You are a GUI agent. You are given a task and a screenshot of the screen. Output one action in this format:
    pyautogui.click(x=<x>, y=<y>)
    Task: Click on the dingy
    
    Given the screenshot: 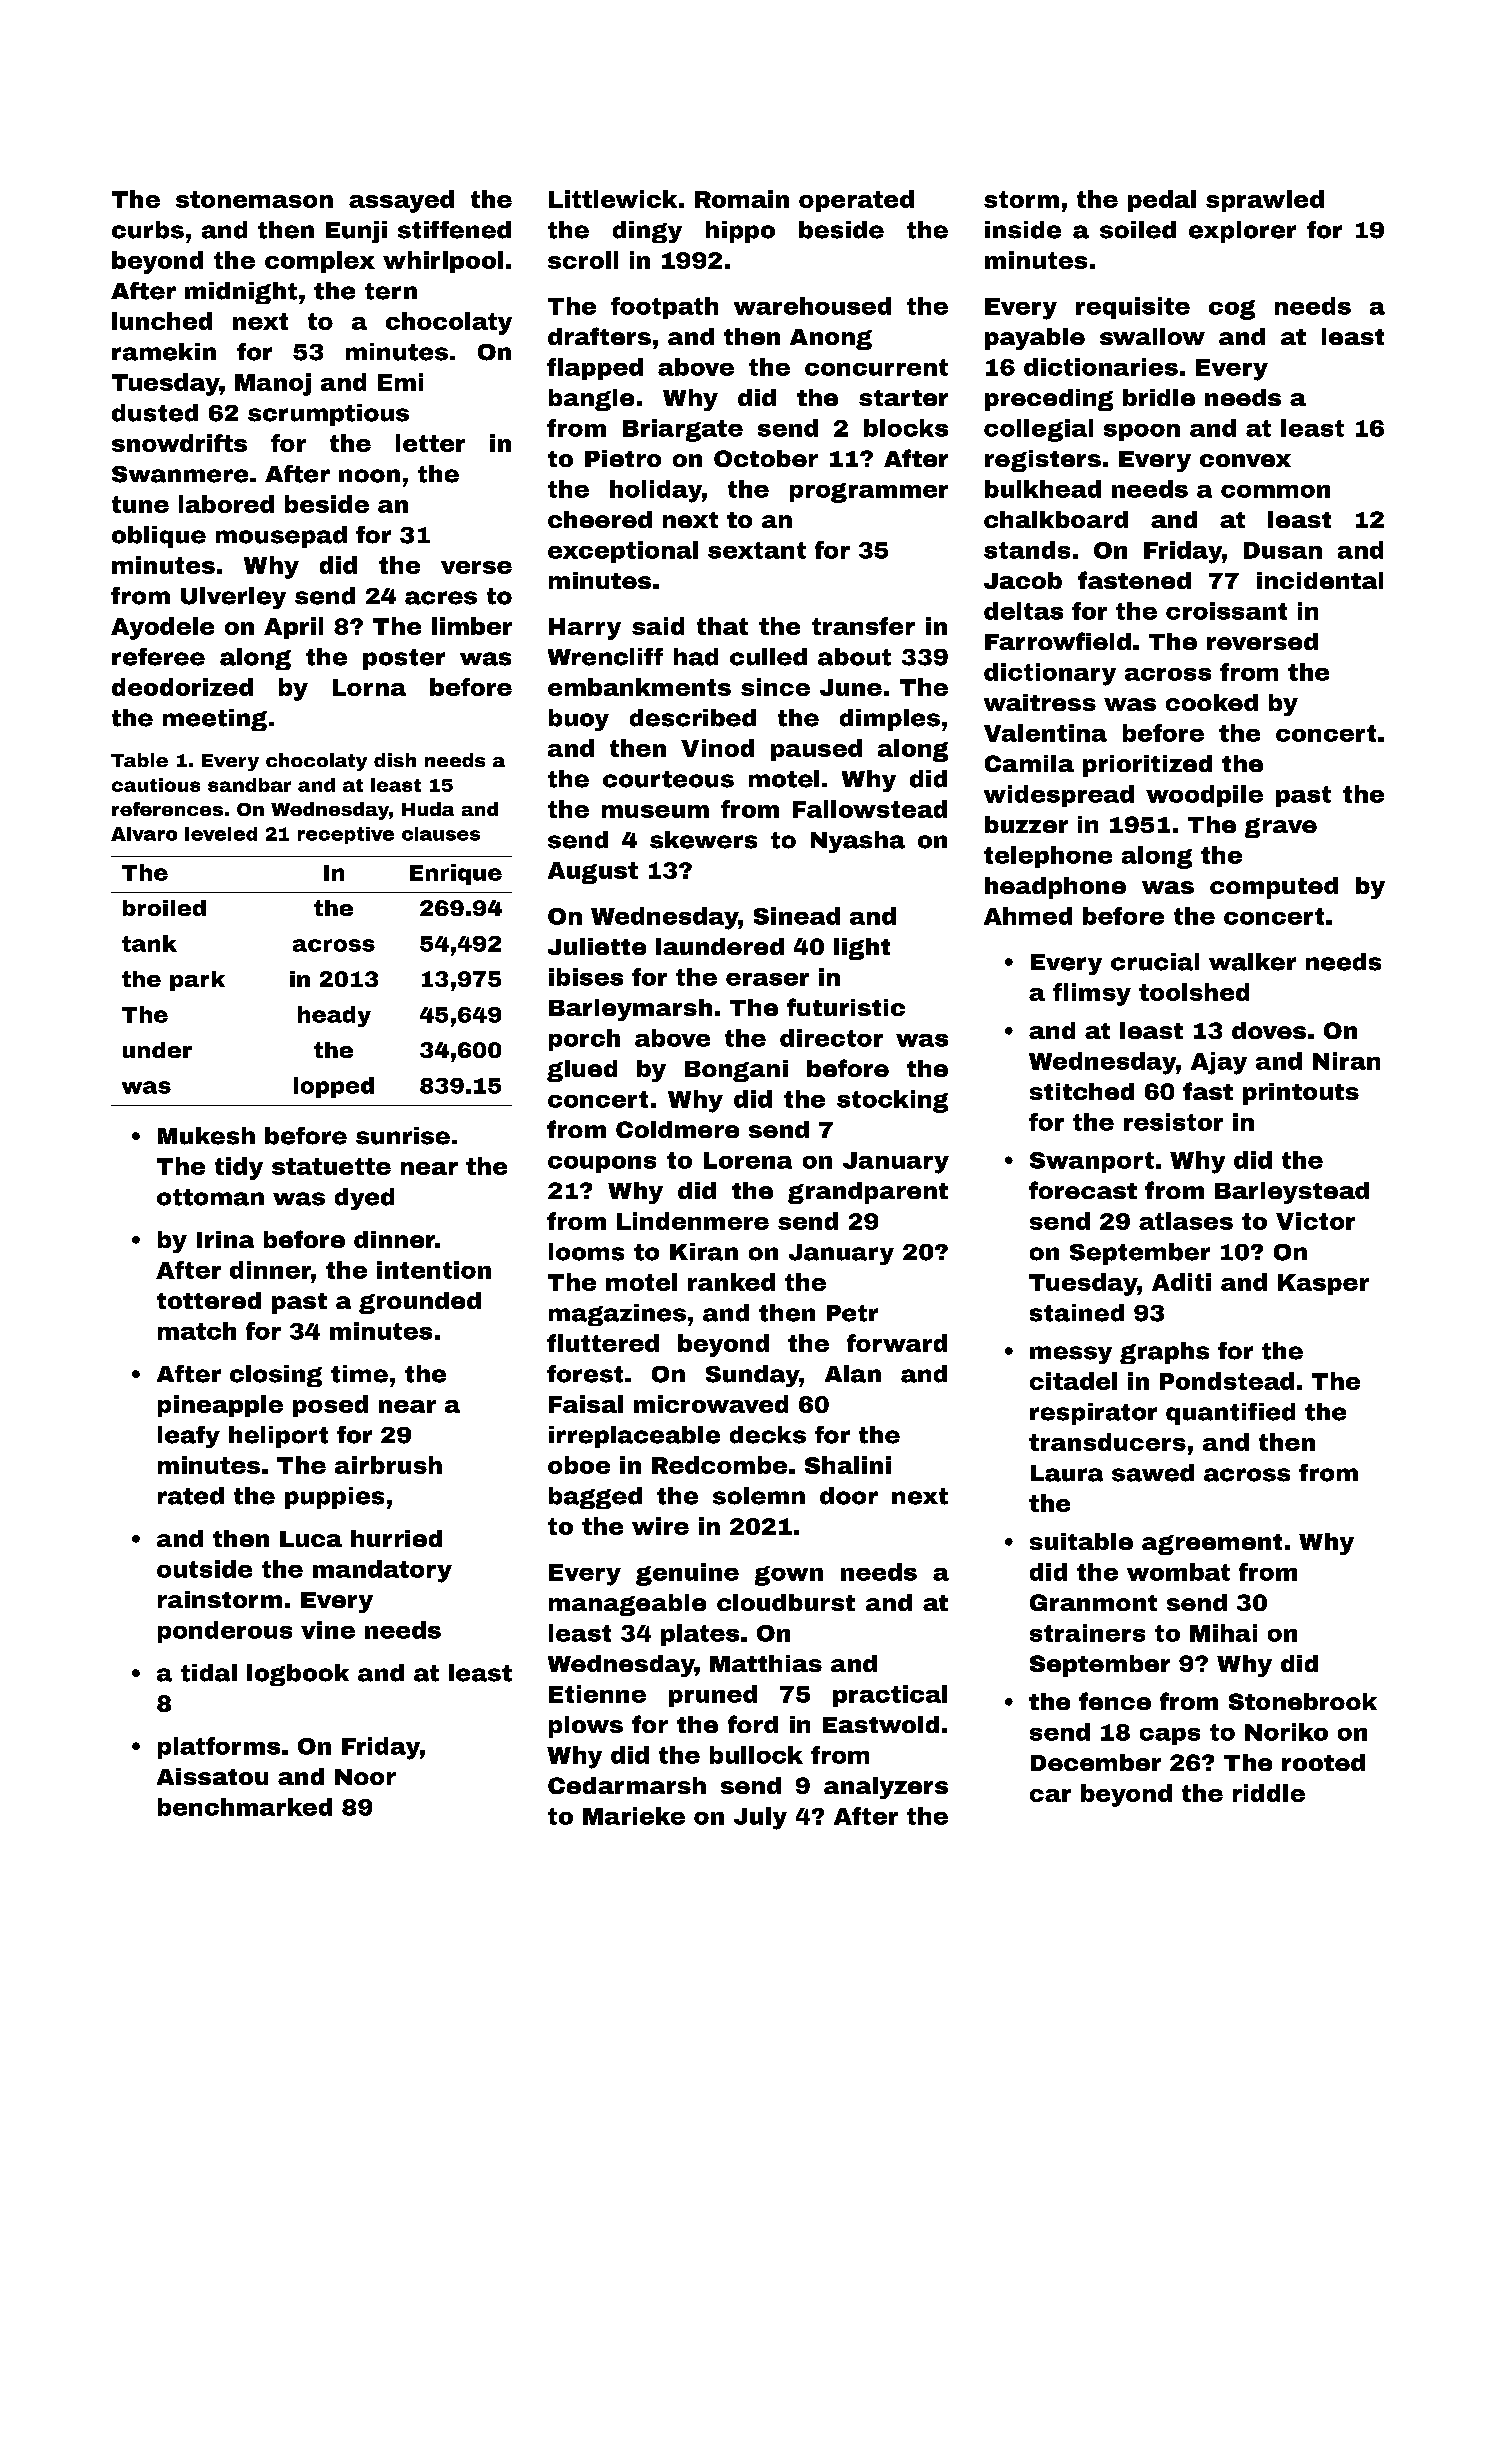 What is the action you would take?
    pyautogui.click(x=647, y=232)
